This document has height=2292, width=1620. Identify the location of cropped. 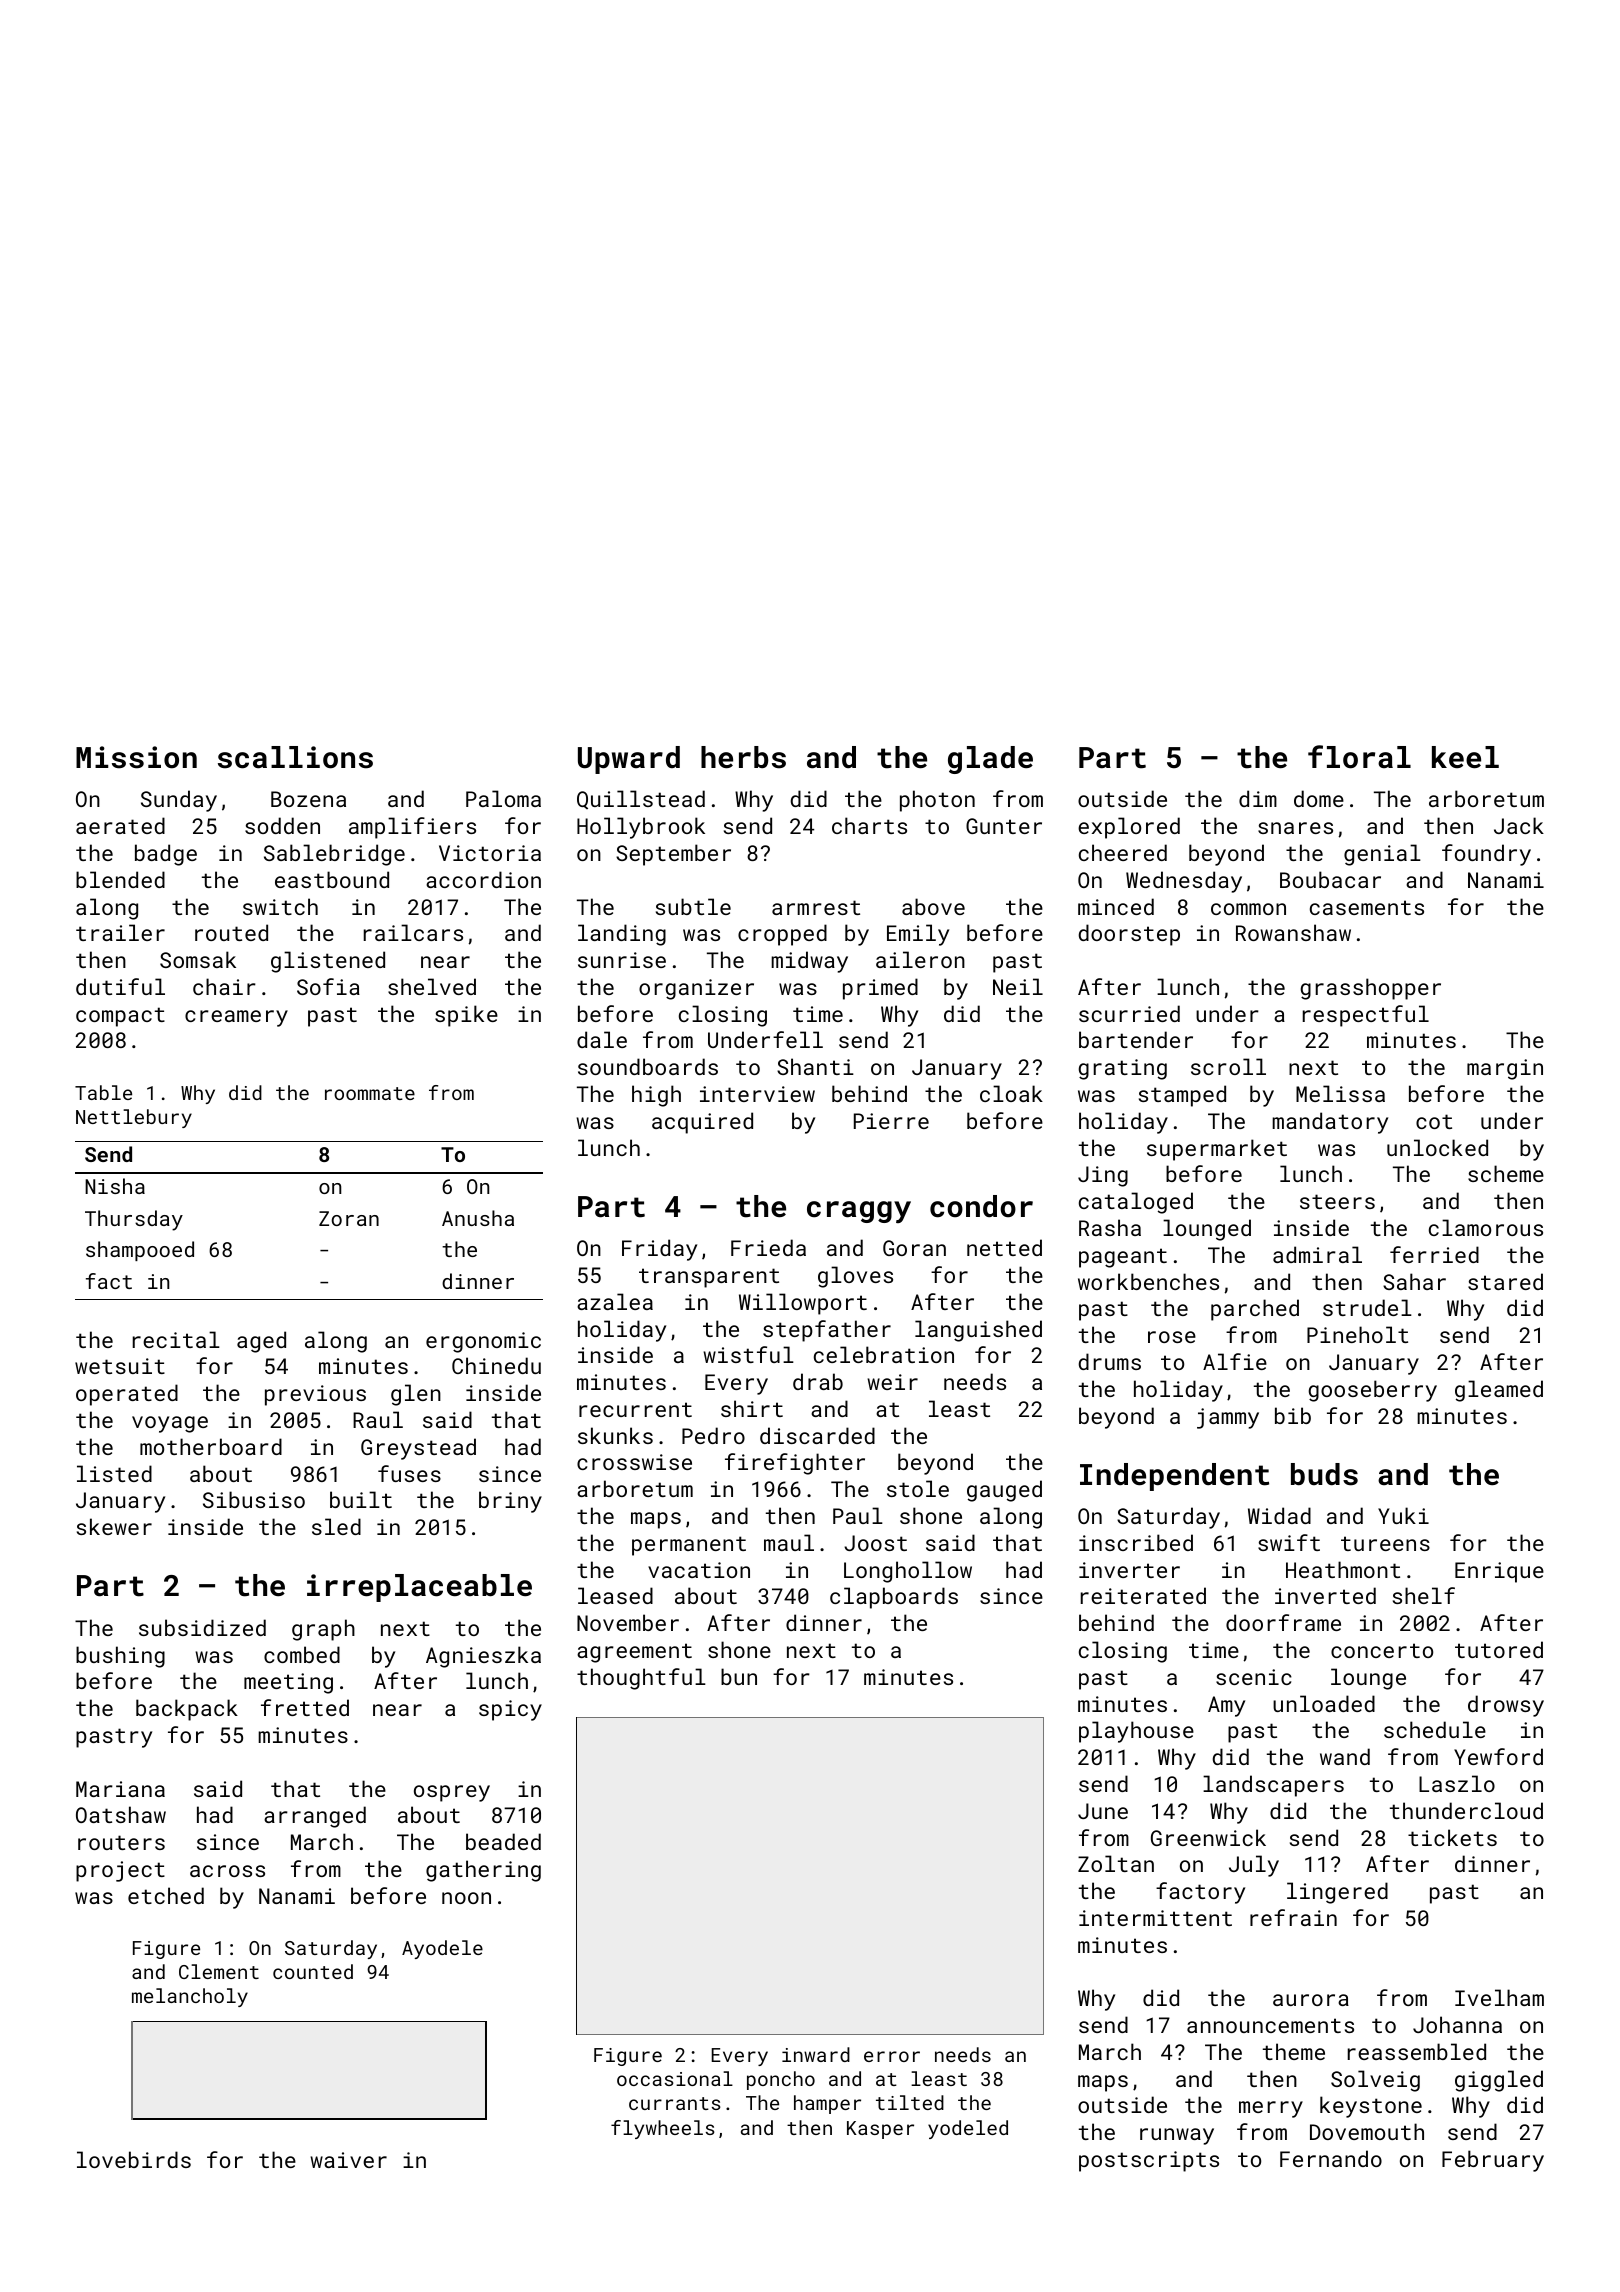
(782, 935).
